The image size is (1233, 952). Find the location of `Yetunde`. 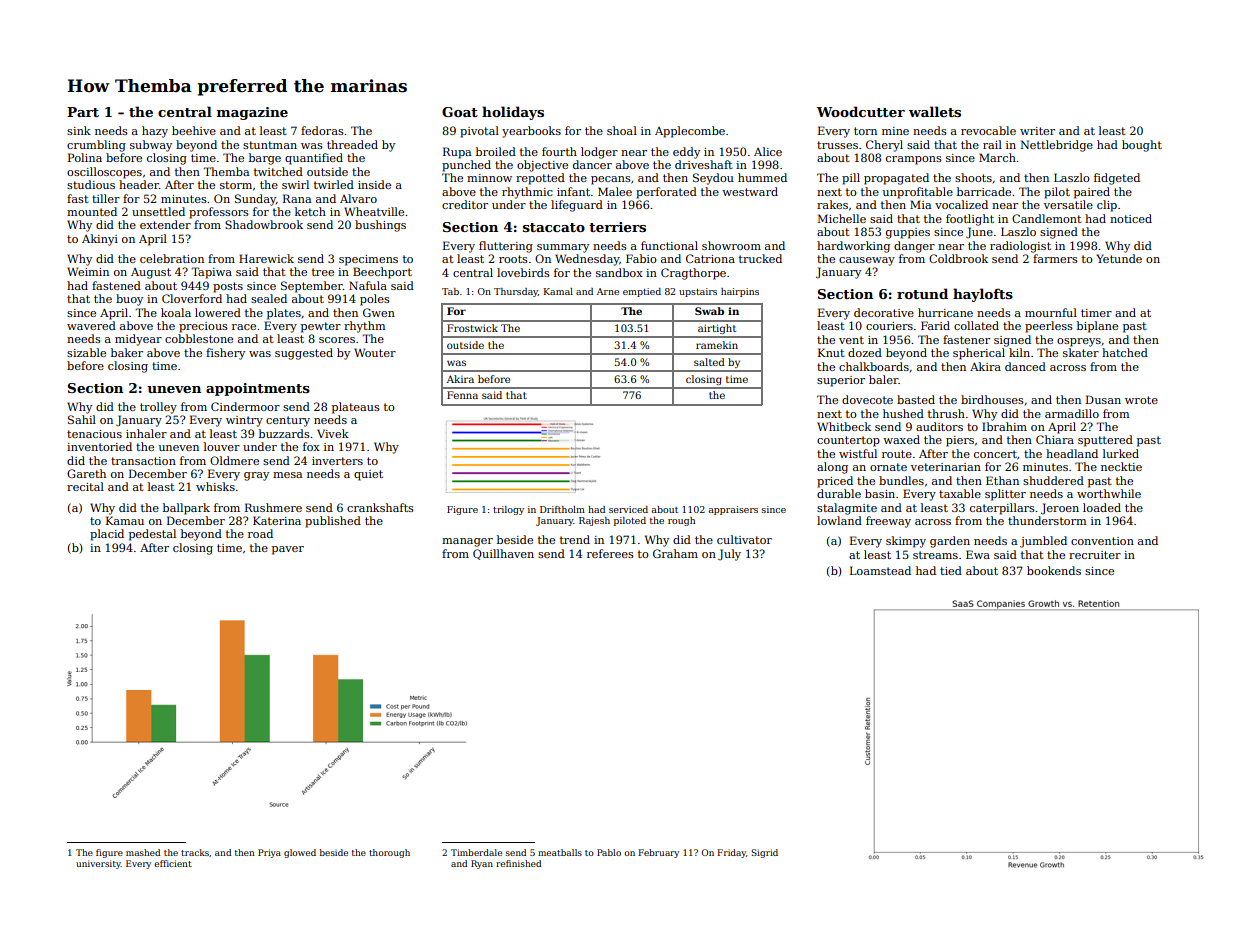

Yetunde is located at coordinates (1119, 258).
